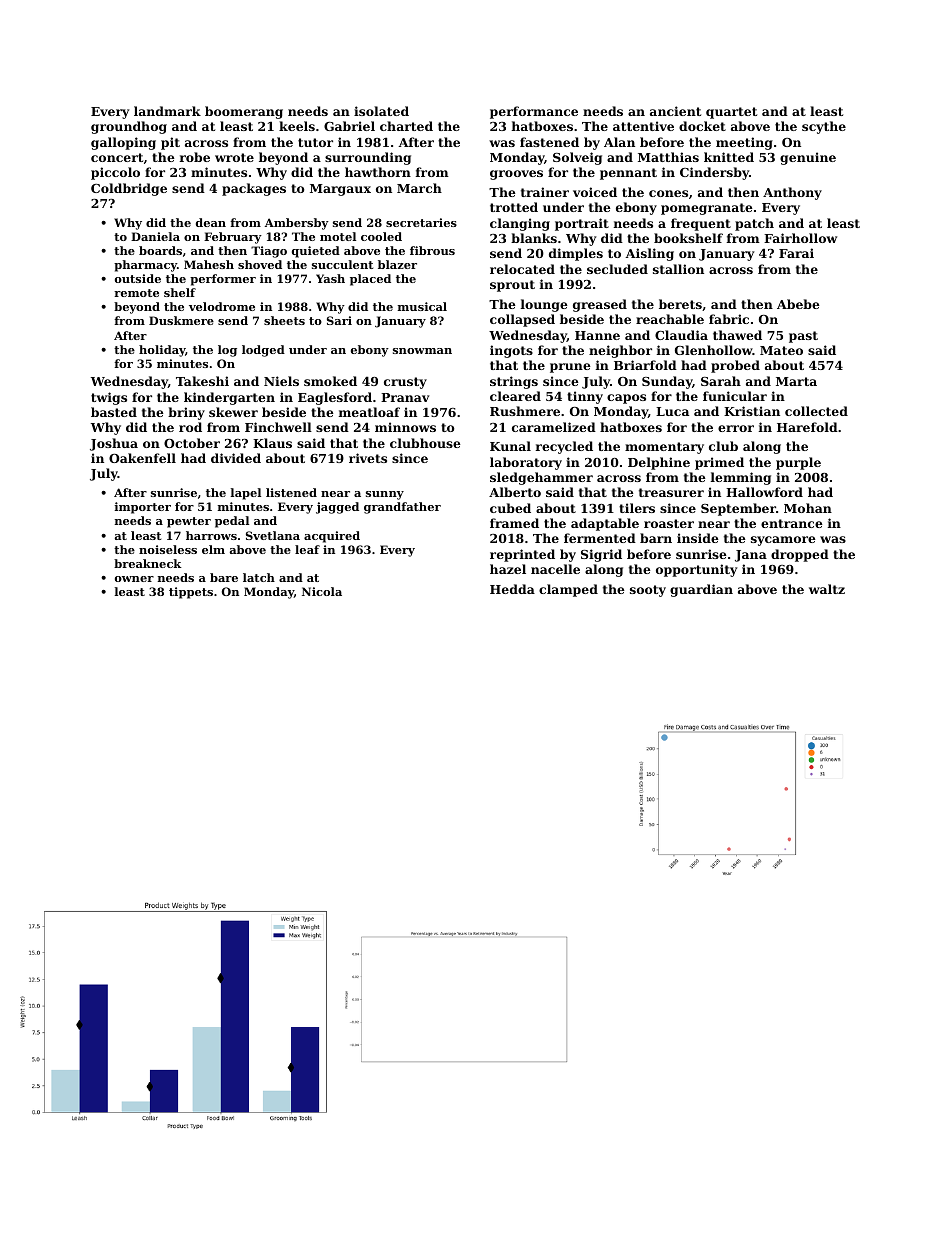  I want to click on scythe, so click(824, 127).
